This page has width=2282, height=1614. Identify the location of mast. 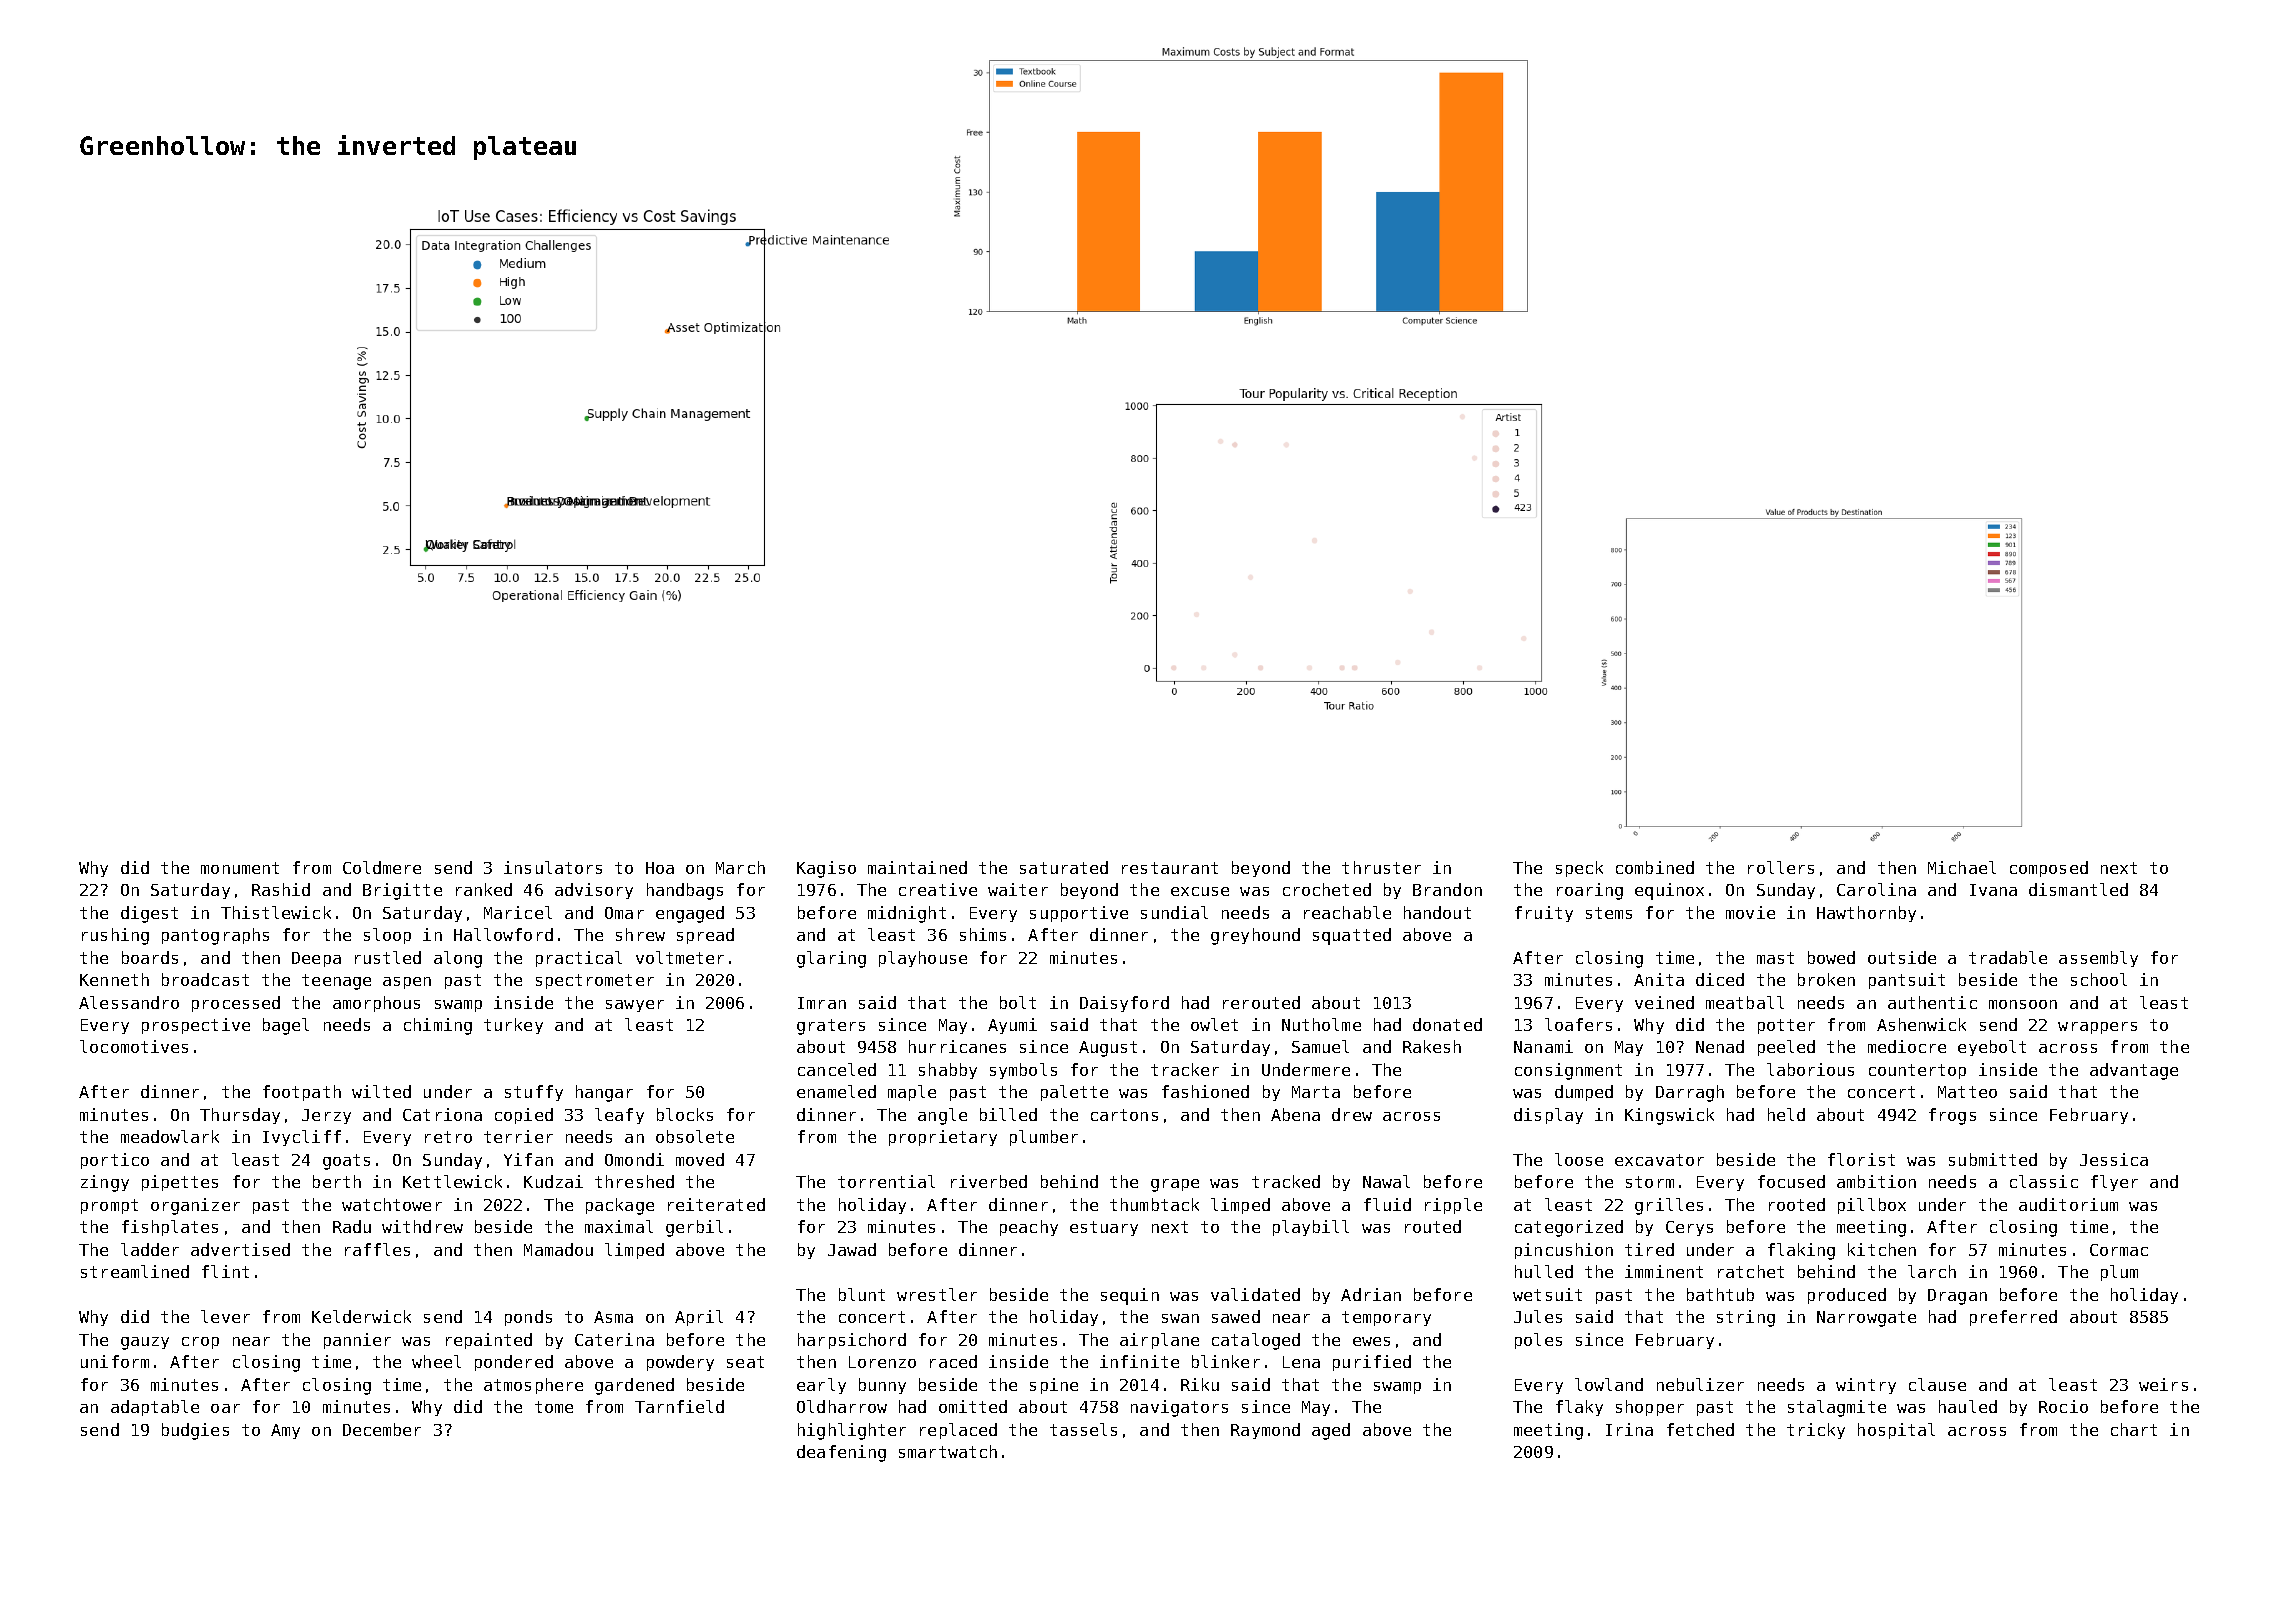
(1775, 958).
